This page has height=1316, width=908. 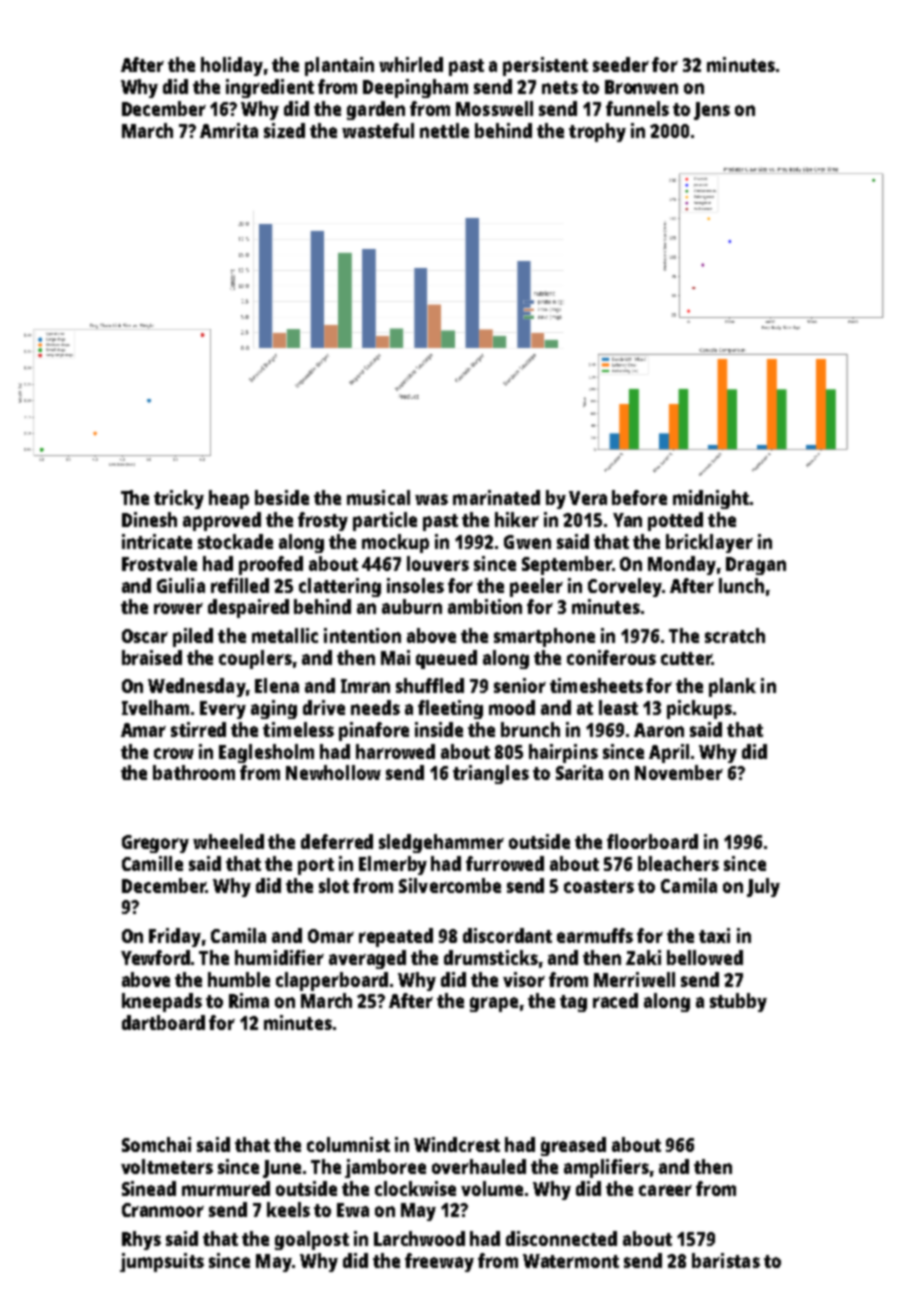 What do you see at coordinates (641, 87) in the page?
I see `Bronwen` at bounding box center [641, 87].
